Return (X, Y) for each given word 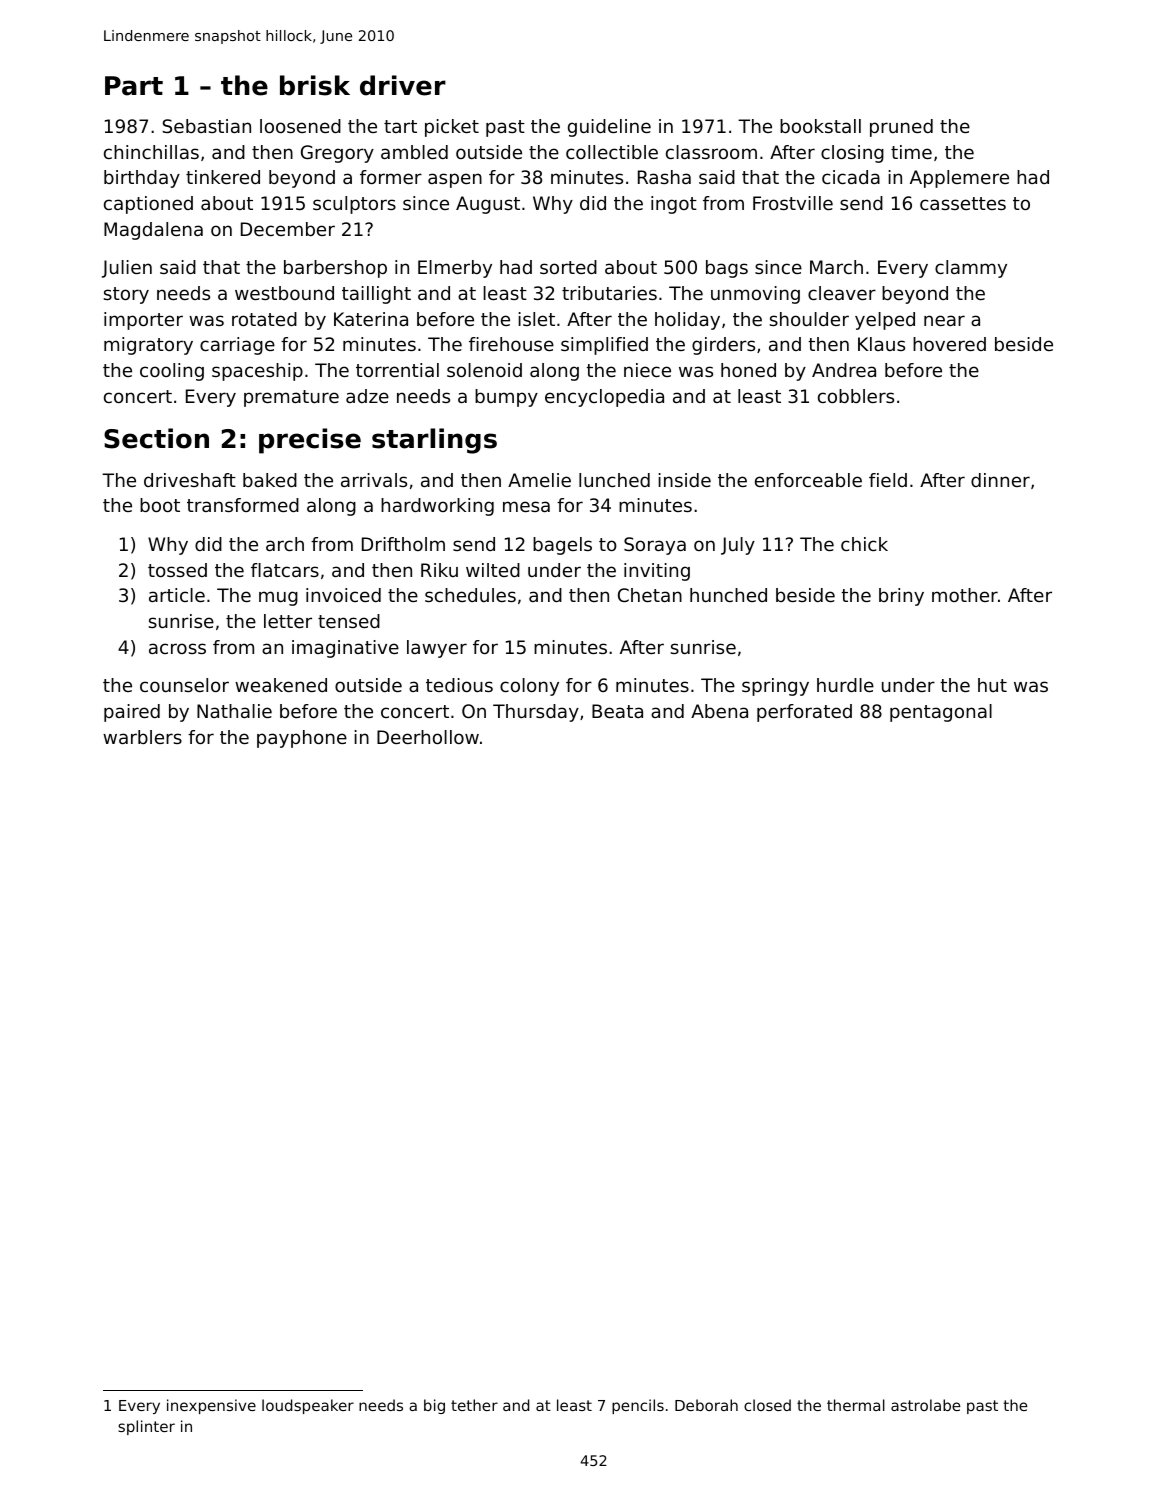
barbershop (335, 269)
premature (291, 398)
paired (132, 713)
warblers (142, 737)
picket (452, 128)
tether (474, 1405)
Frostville (793, 203)
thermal (856, 1405)
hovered (949, 344)
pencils (638, 1406)
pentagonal (941, 713)
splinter (146, 1427)
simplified (604, 346)
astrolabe (925, 1405)
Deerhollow (428, 737)
